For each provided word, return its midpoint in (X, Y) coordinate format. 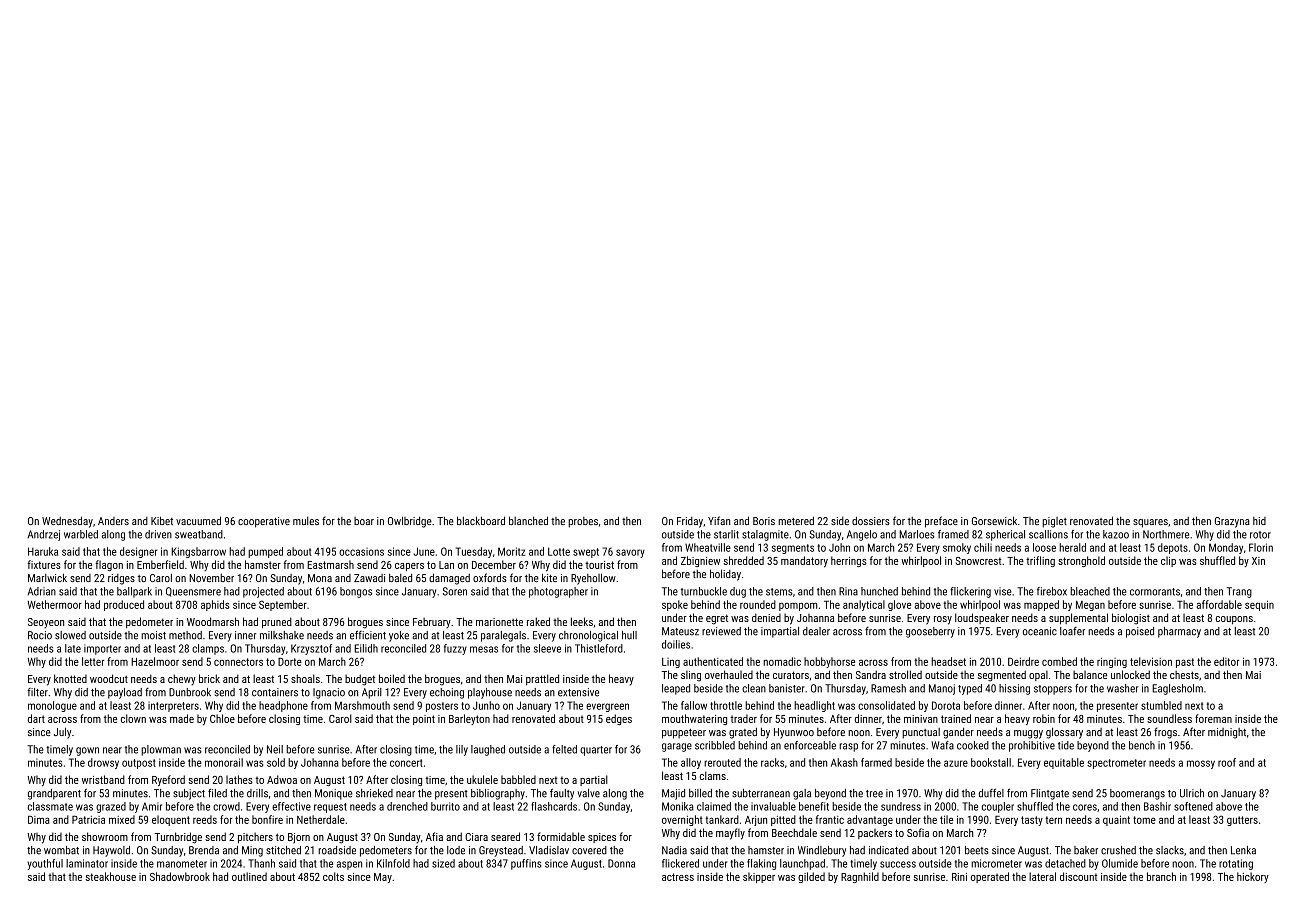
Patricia (88, 819)
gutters (1242, 821)
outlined (249, 876)
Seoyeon (46, 623)
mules (306, 521)
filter (37, 692)
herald (1072, 547)
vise (1003, 591)
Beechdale (794, 832)
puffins (526, 864)
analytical (864, 605)
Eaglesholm (1177, 689)
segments (793, 549)
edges (619, 719)
